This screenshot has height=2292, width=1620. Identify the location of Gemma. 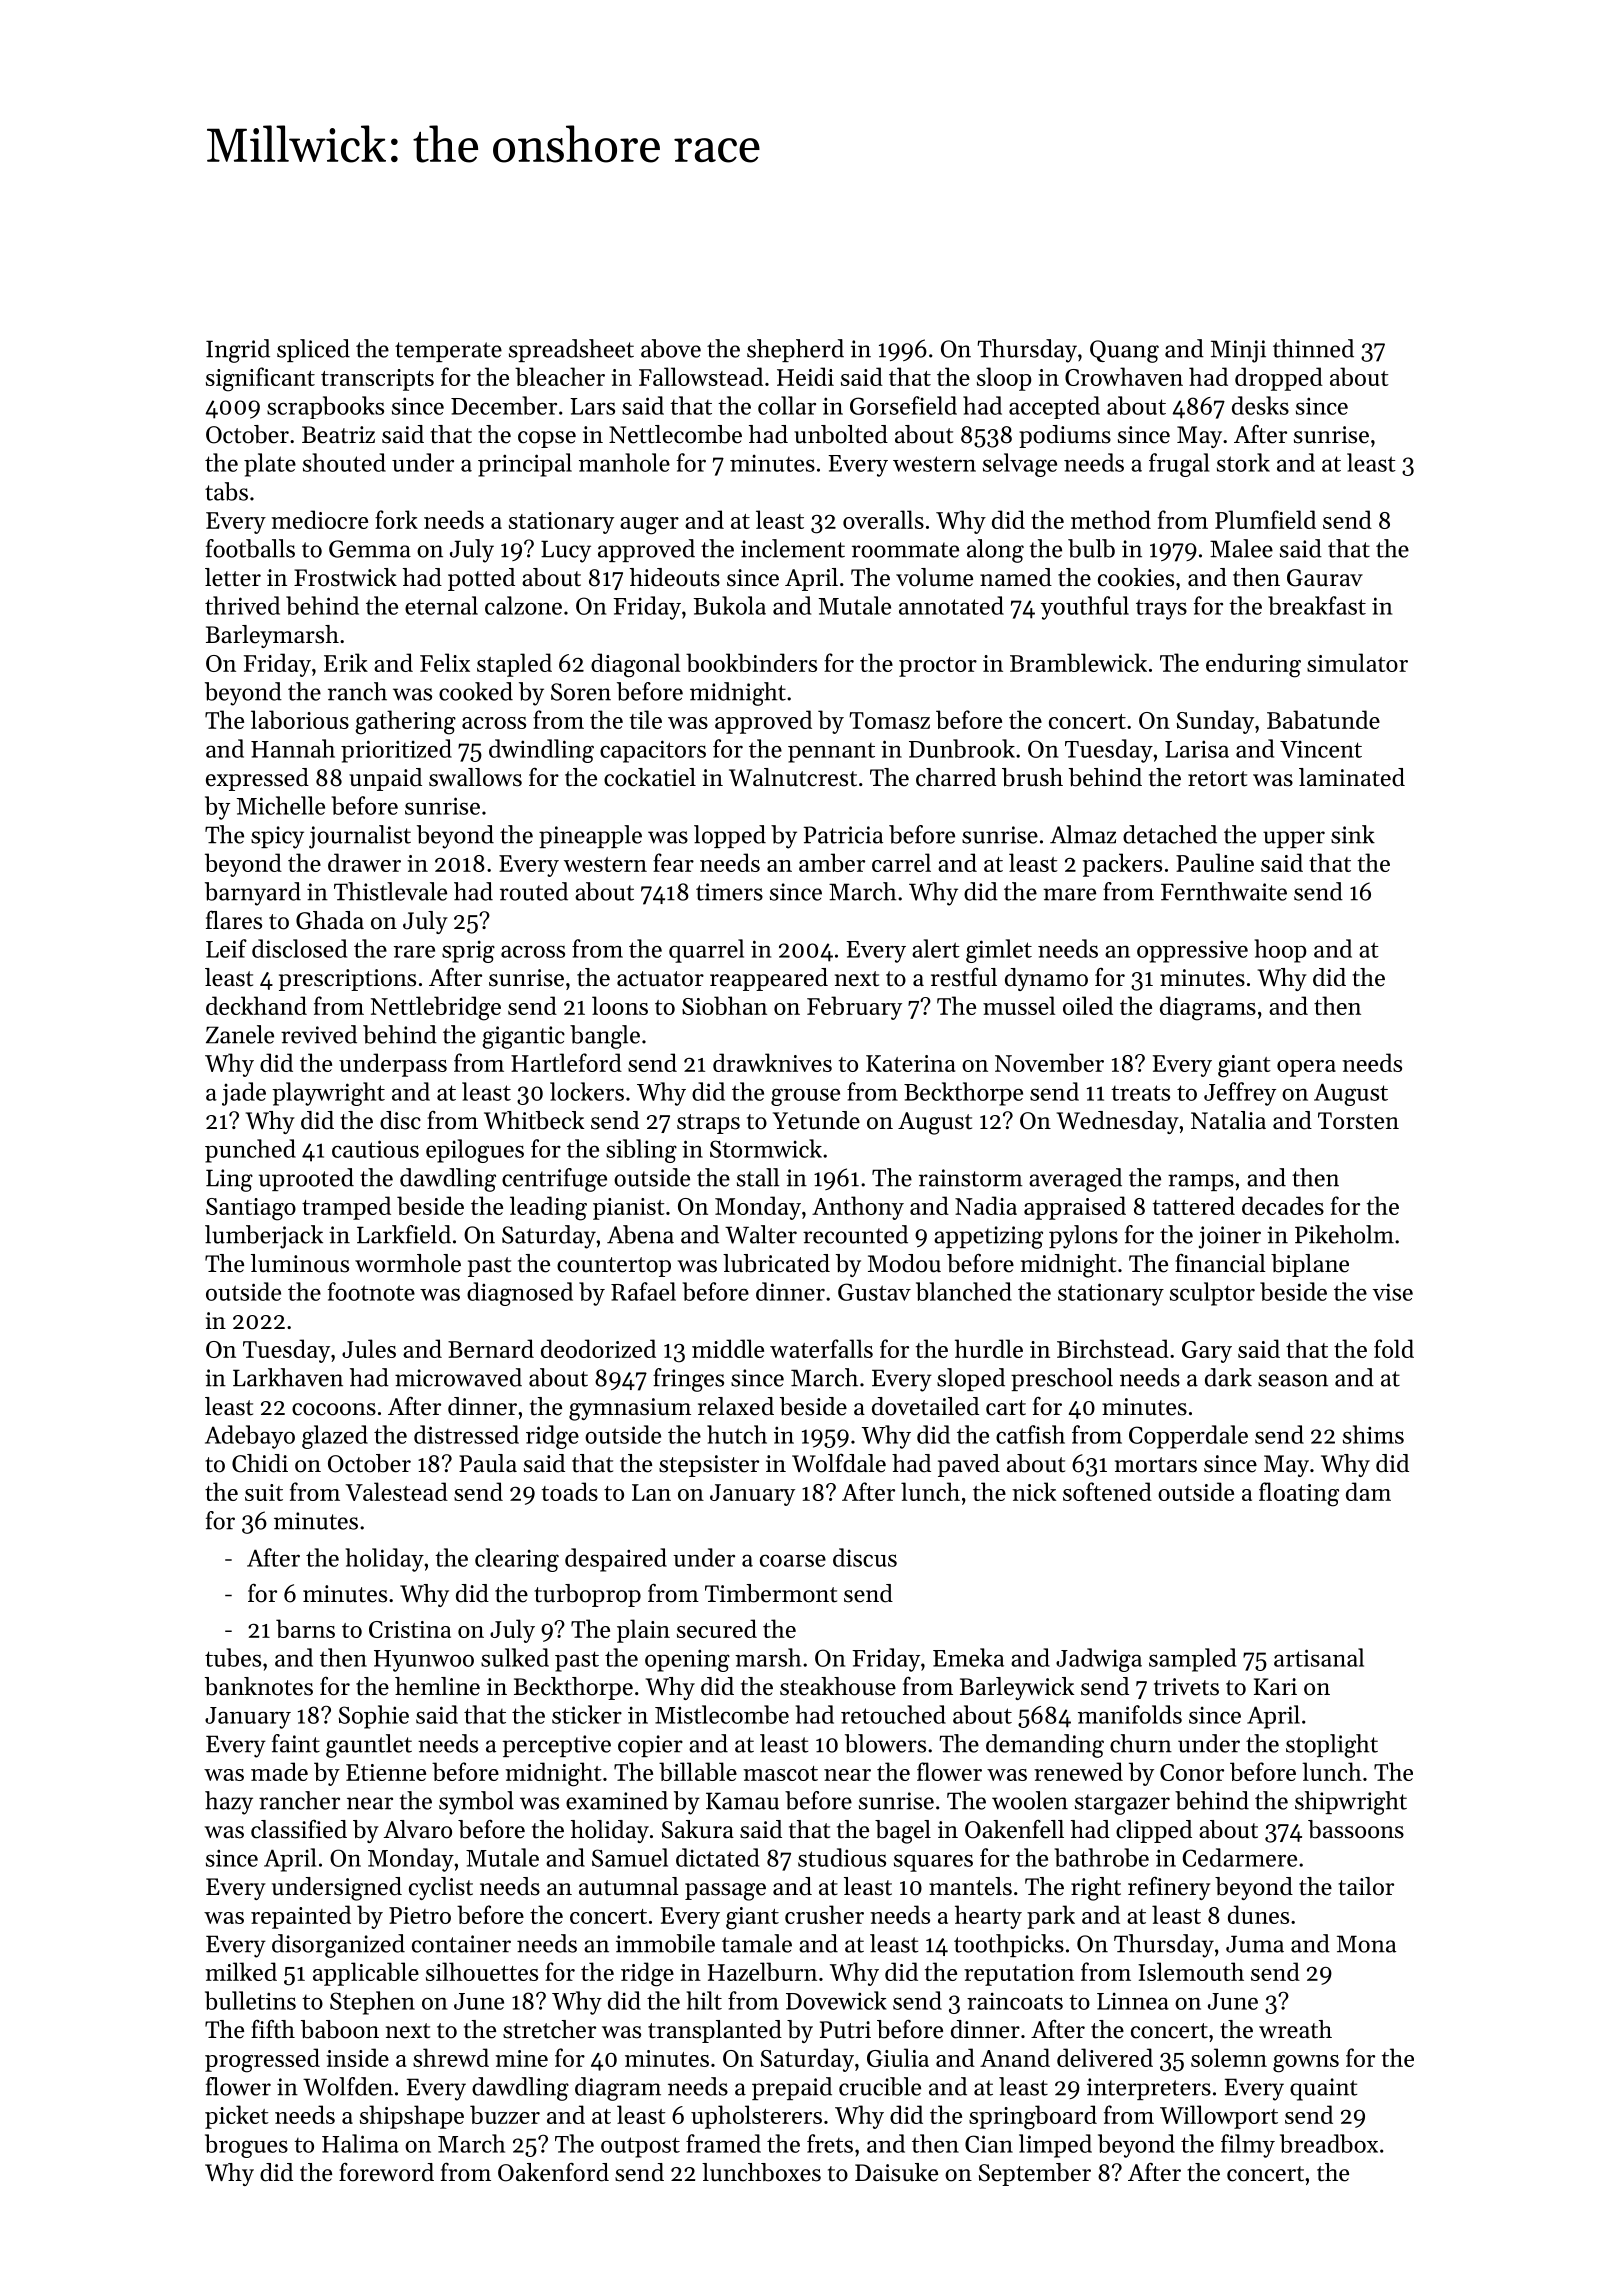
(370, 549).
